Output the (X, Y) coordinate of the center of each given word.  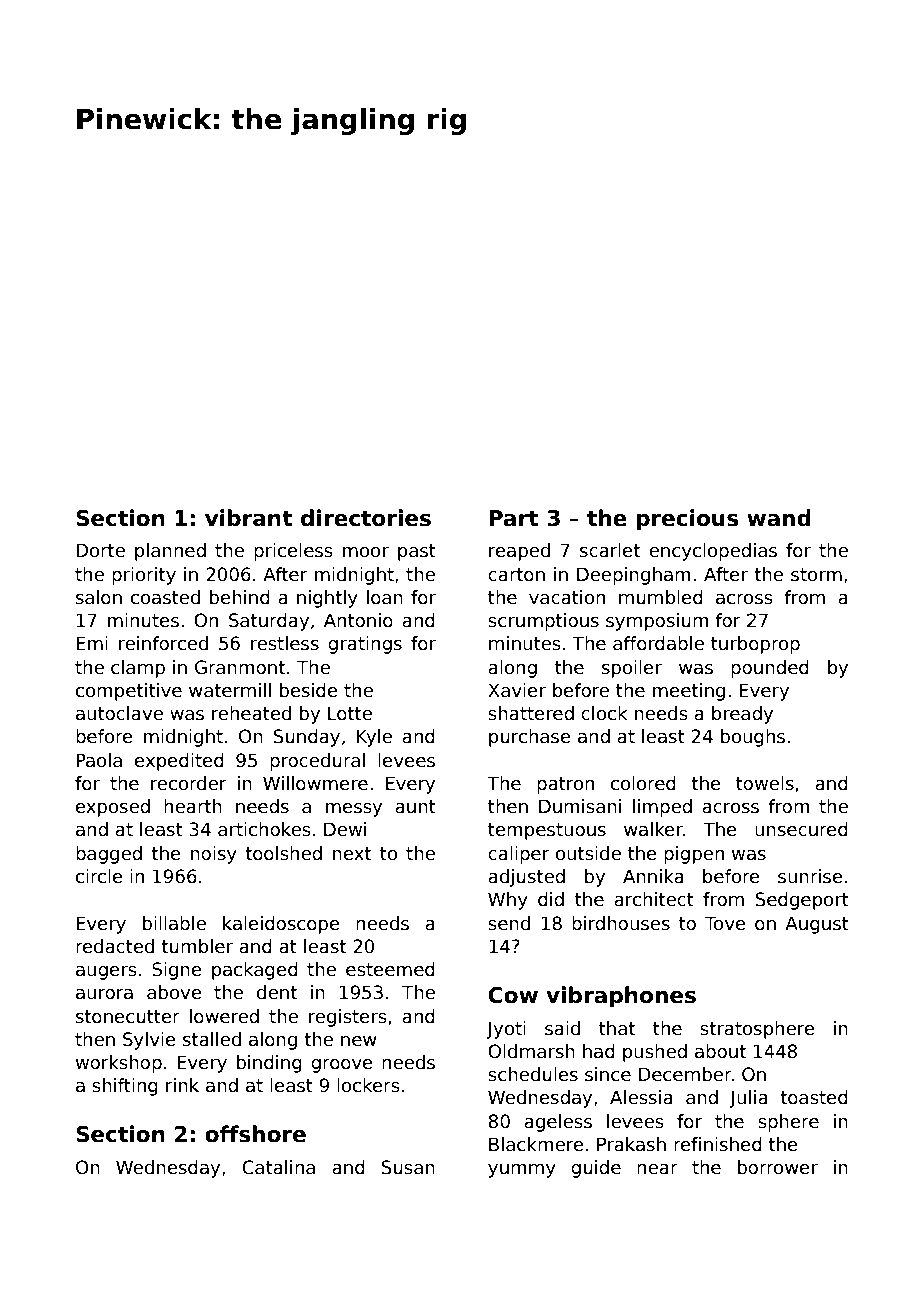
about (720, 1051)
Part (514, 518)
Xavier (517, 690)
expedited (179, 762)
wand (779, 518)
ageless (558, 1123)
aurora (104, 994)
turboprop (755, 645)
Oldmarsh (531, 1051)
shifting (125, 1087)
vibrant (249, 518)
